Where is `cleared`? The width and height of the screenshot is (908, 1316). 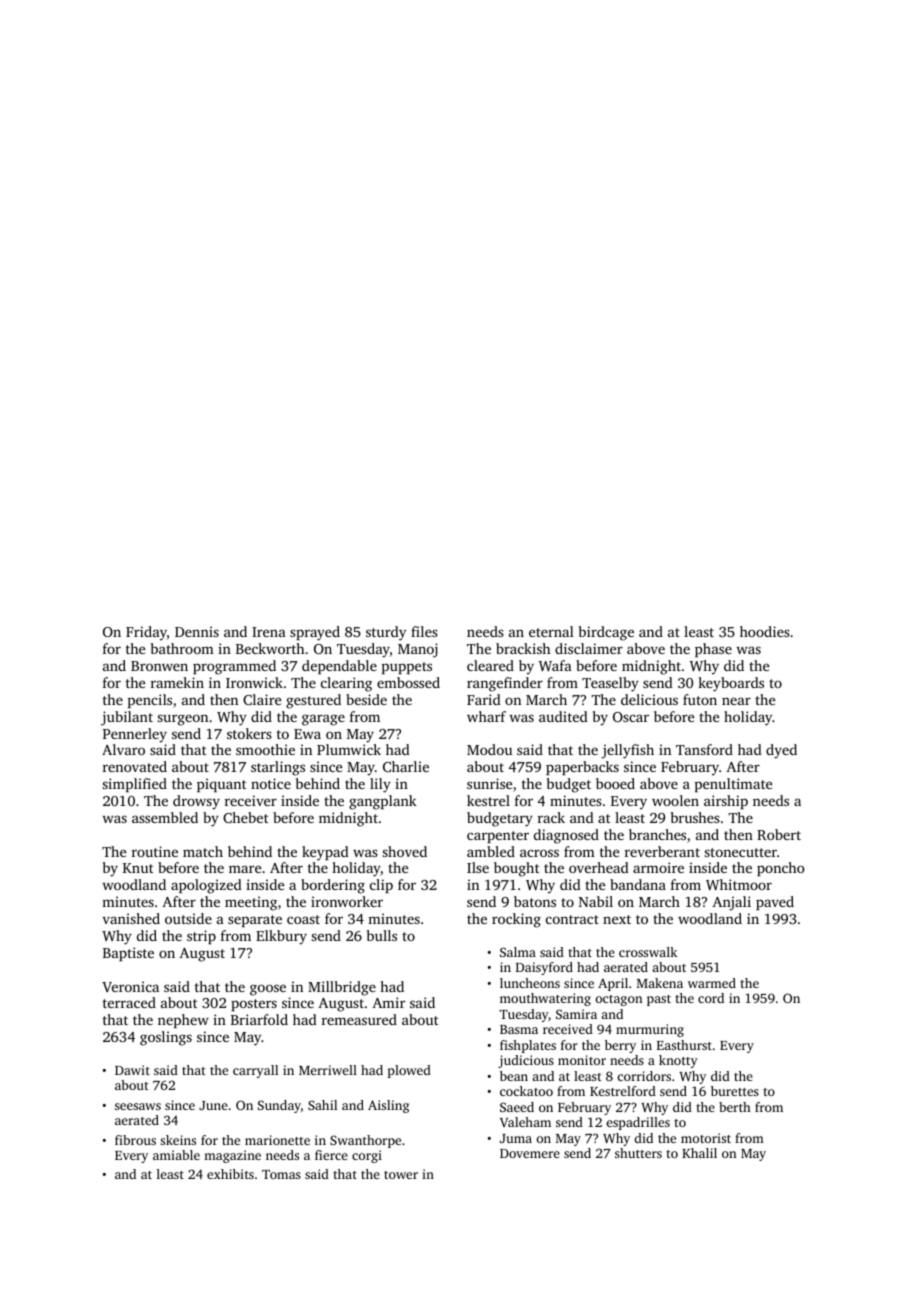 cleared is located at coordinates (490, 665).
